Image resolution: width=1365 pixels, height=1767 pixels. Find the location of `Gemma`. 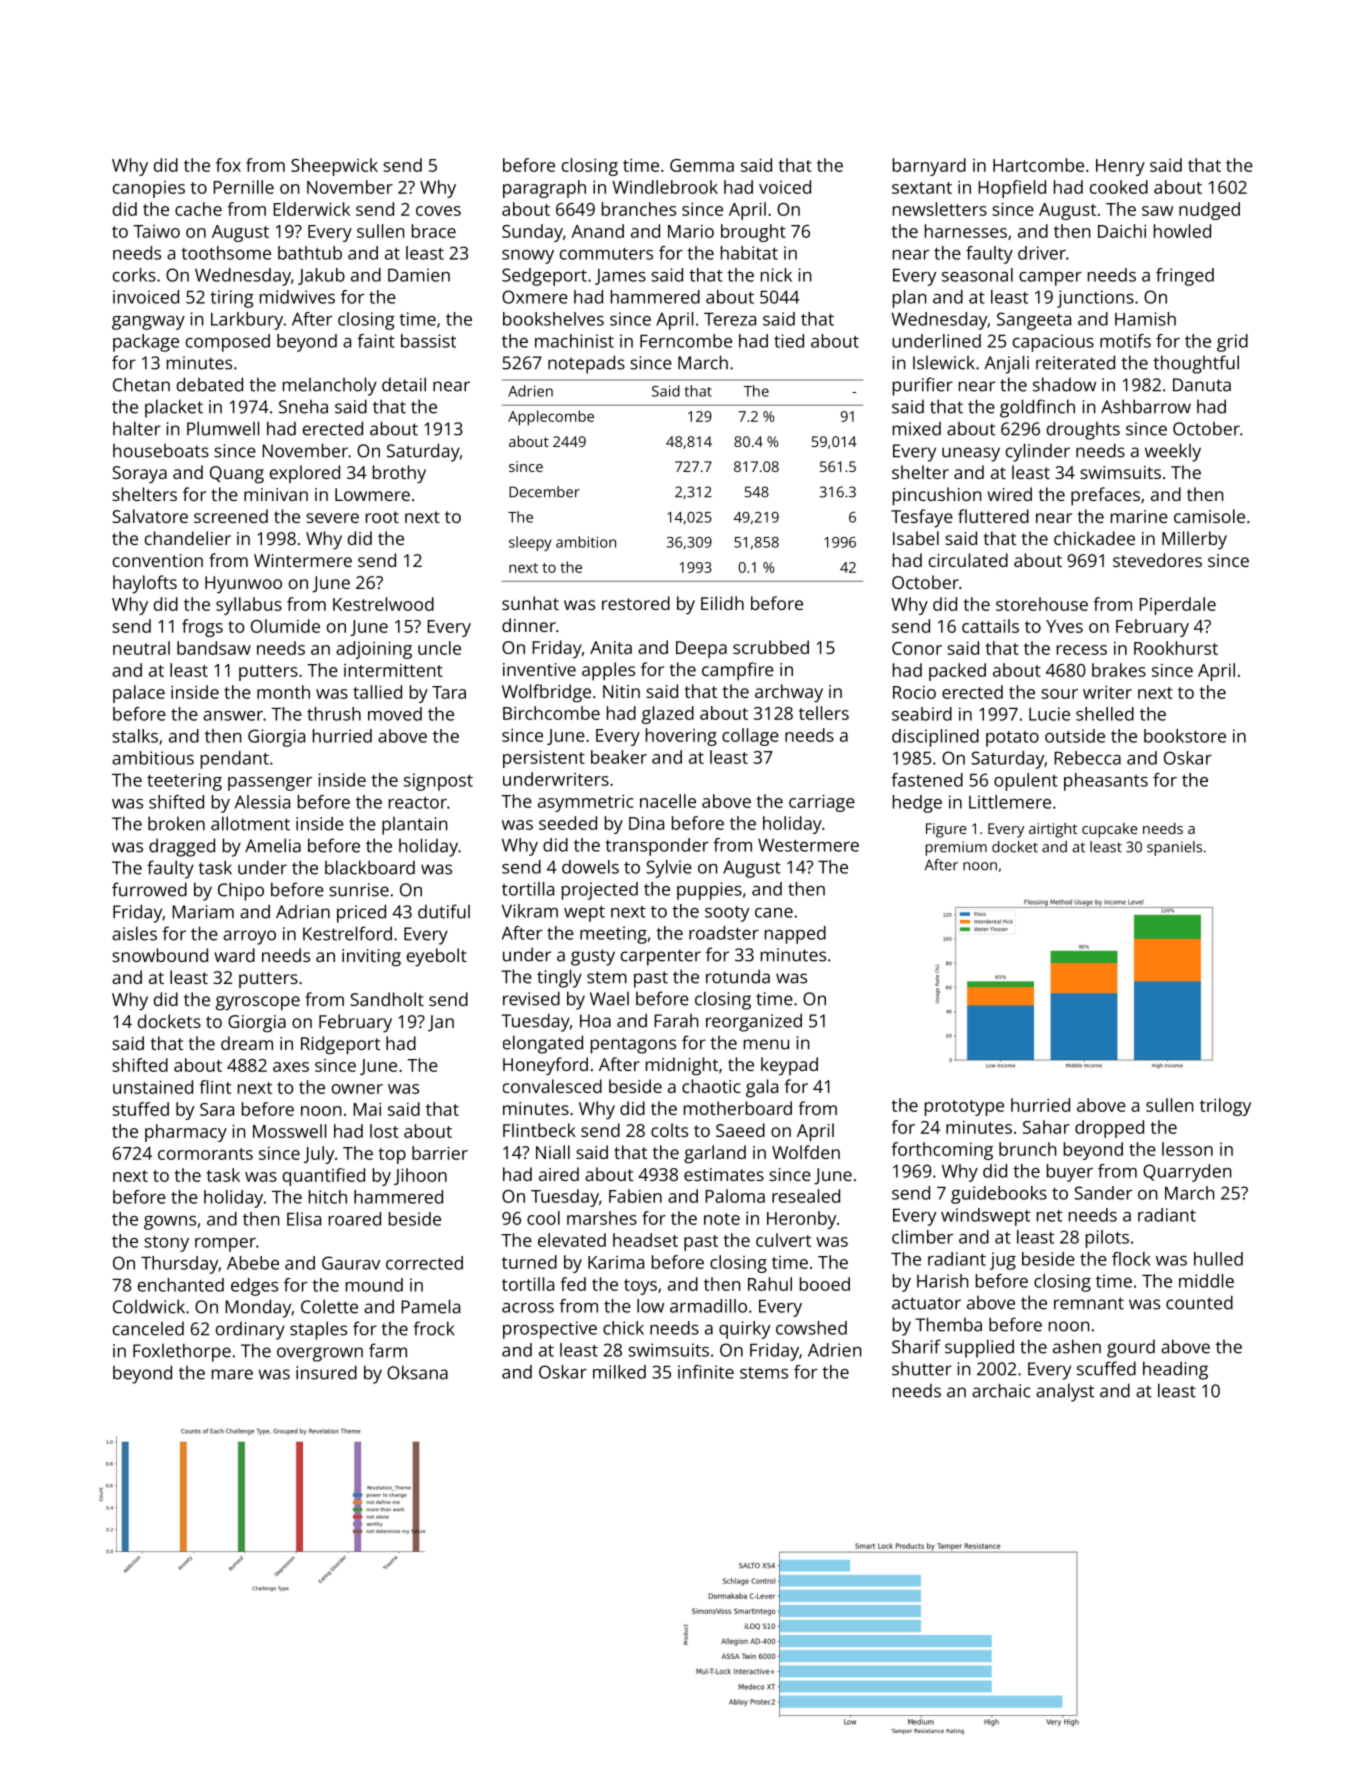

Gemma is located at coordinates (702, 165).
